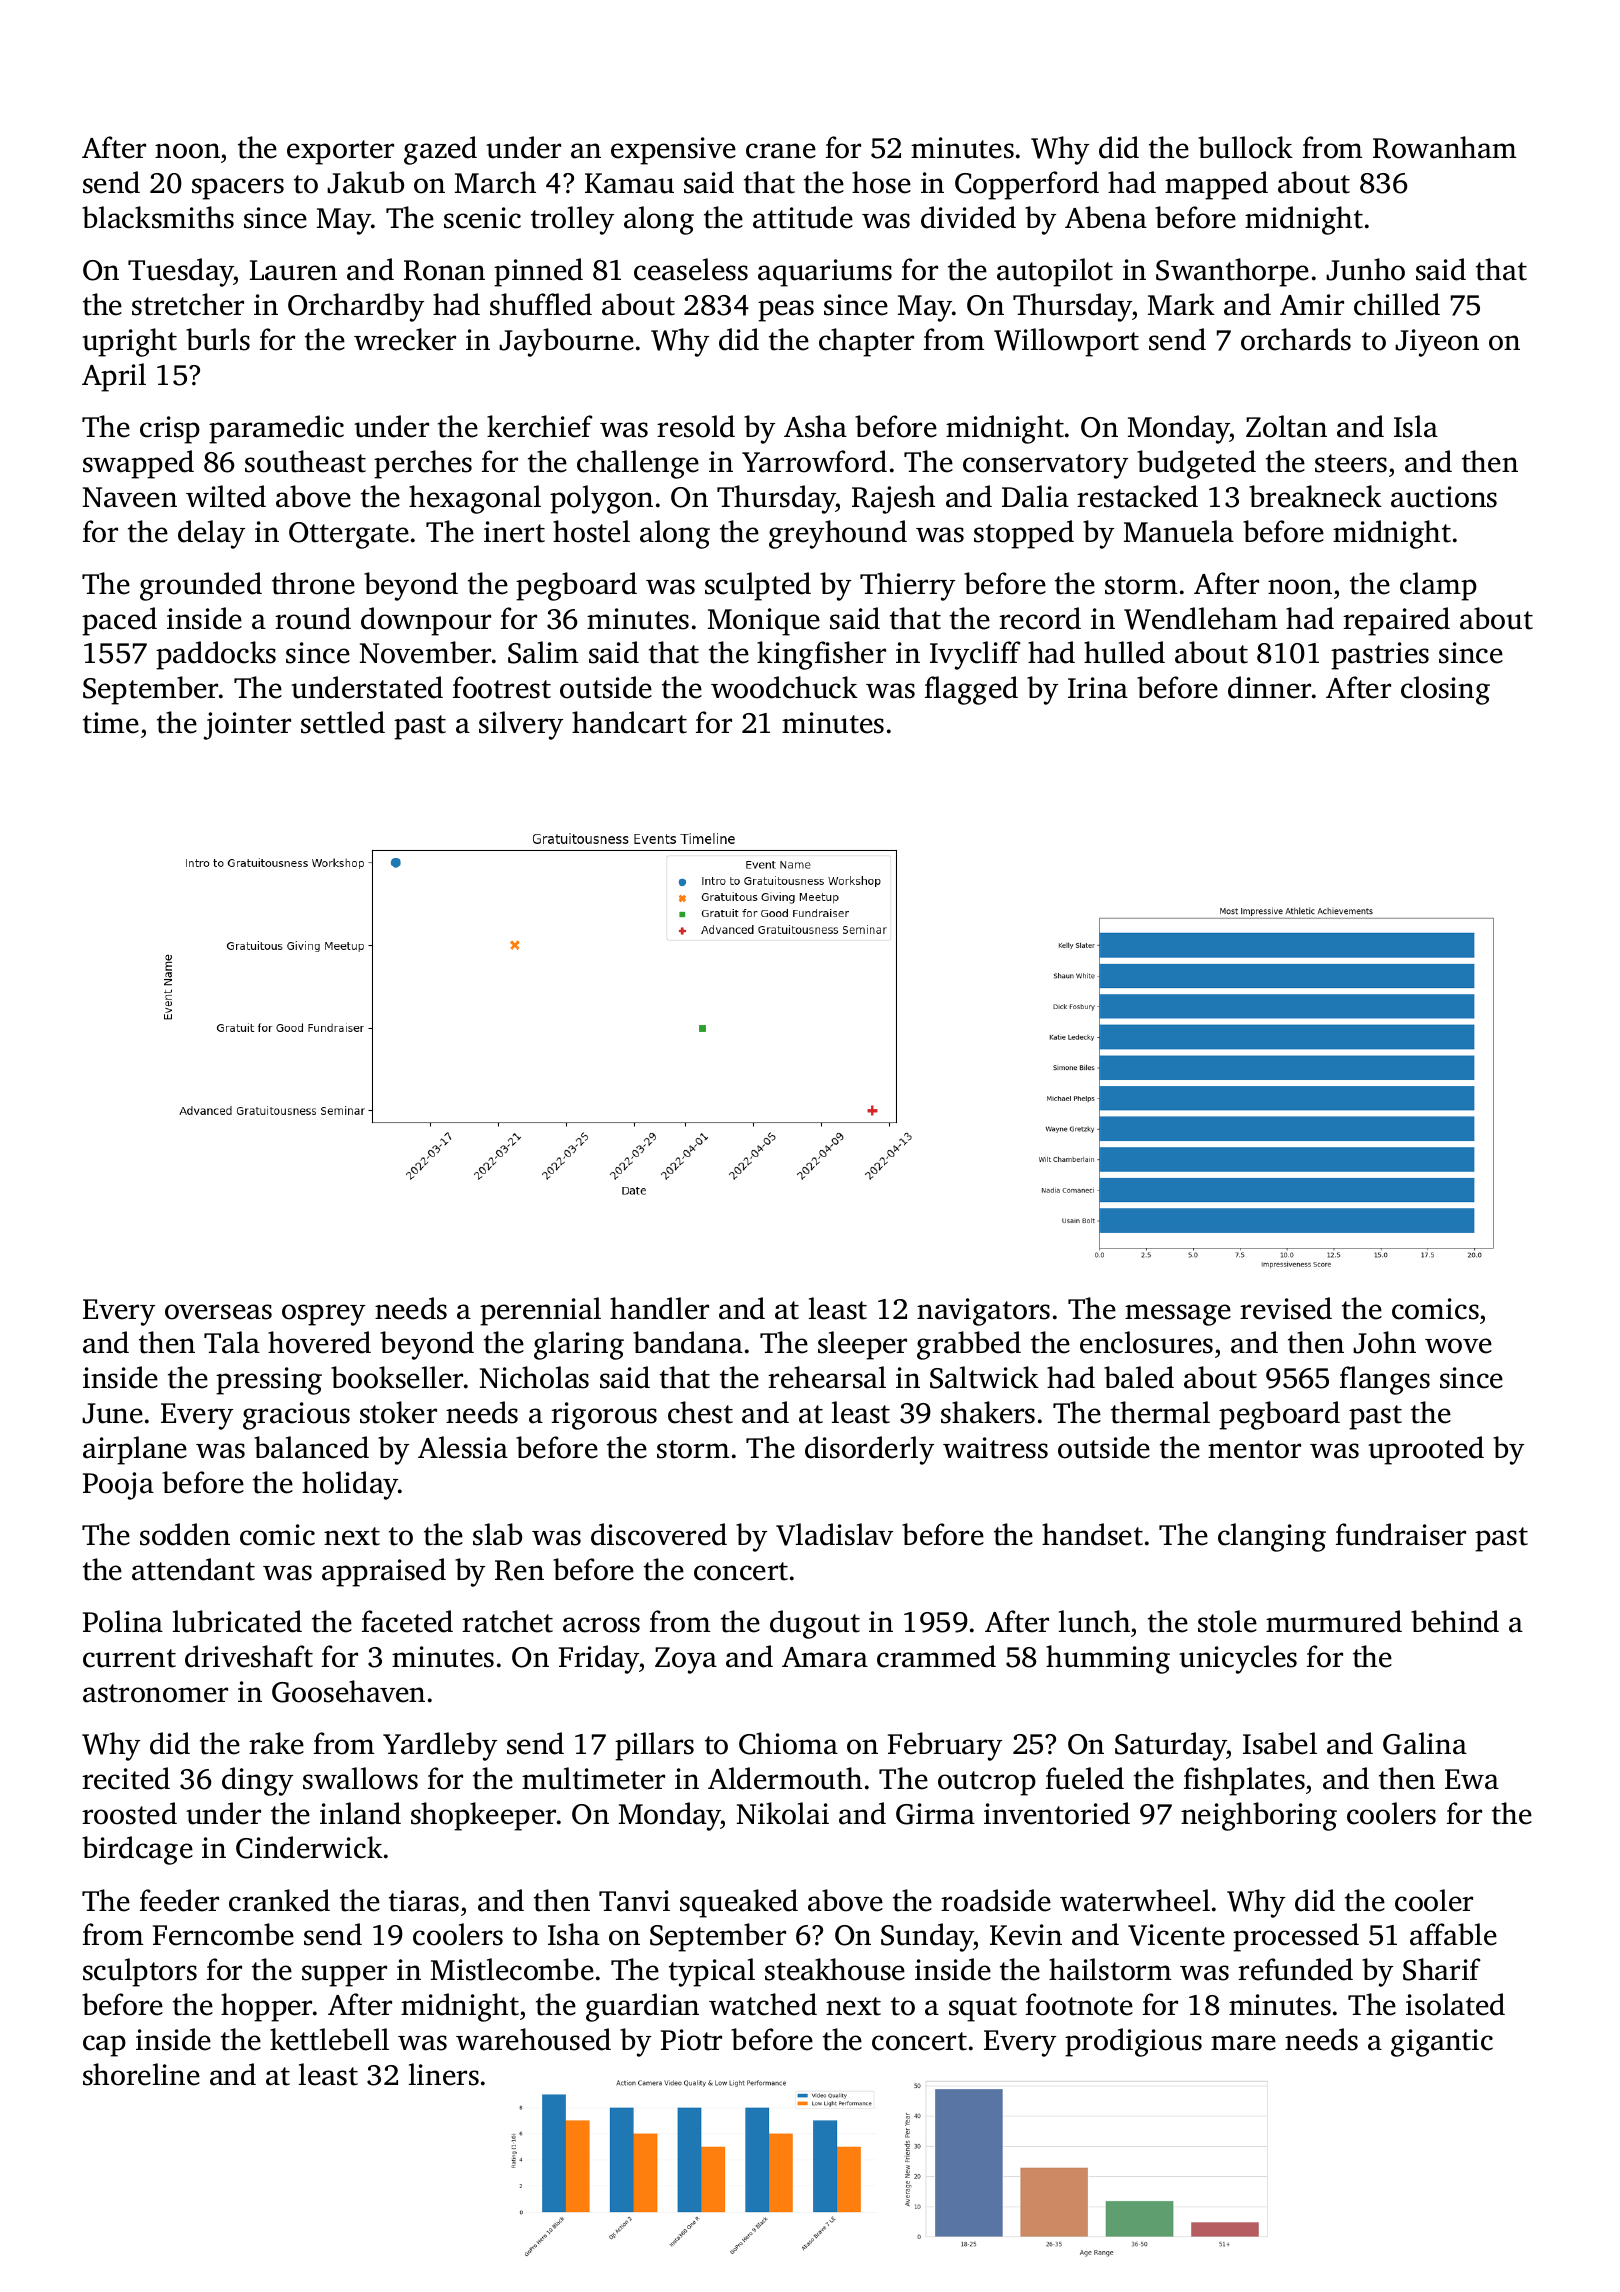 This document has height=2292, width=1620. I want to click on handcart, so click(629, 722).
